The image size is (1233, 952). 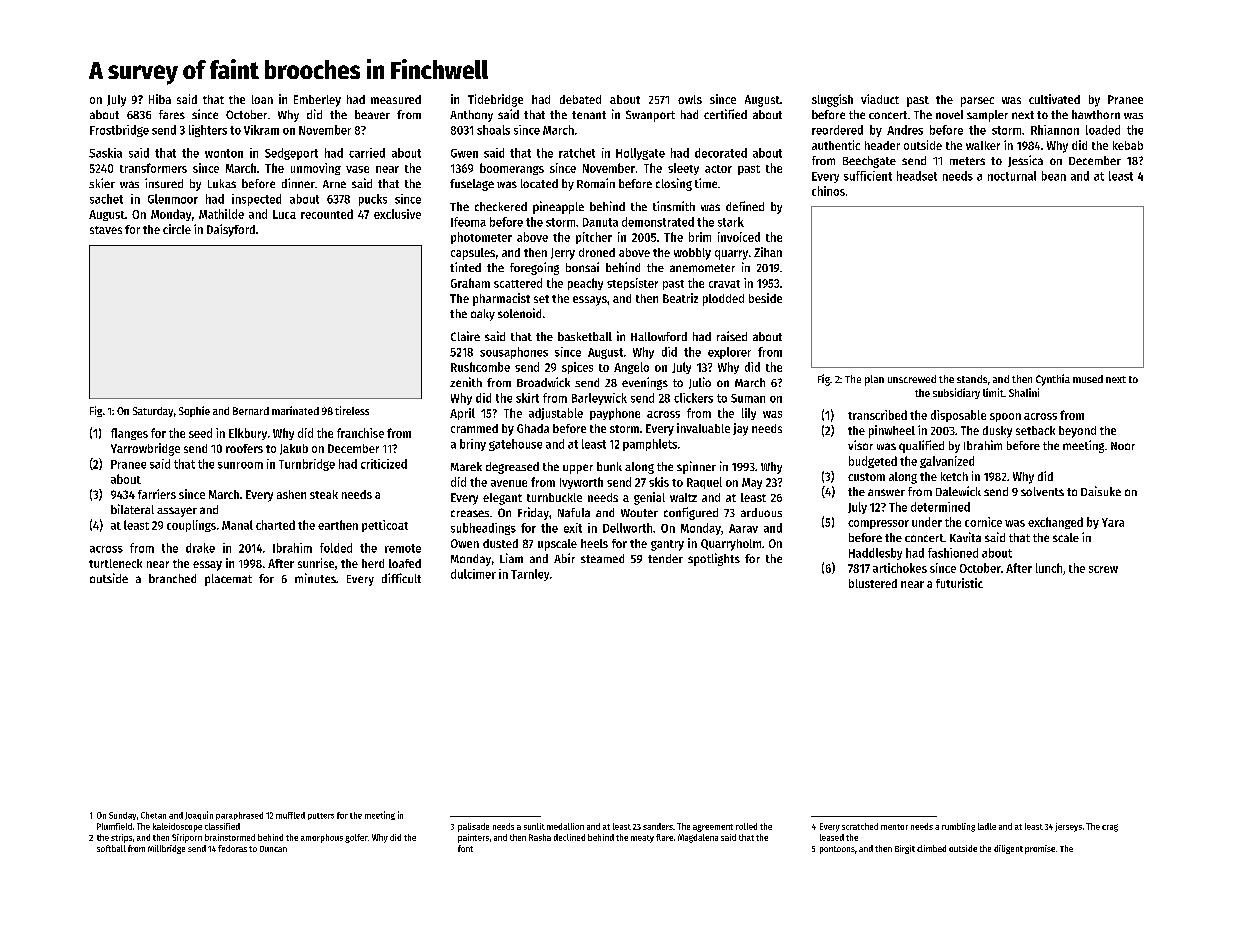 What do you see at coordinates (228, 580) in the image?
I see `placemat` at bounding box center [228, 580].
